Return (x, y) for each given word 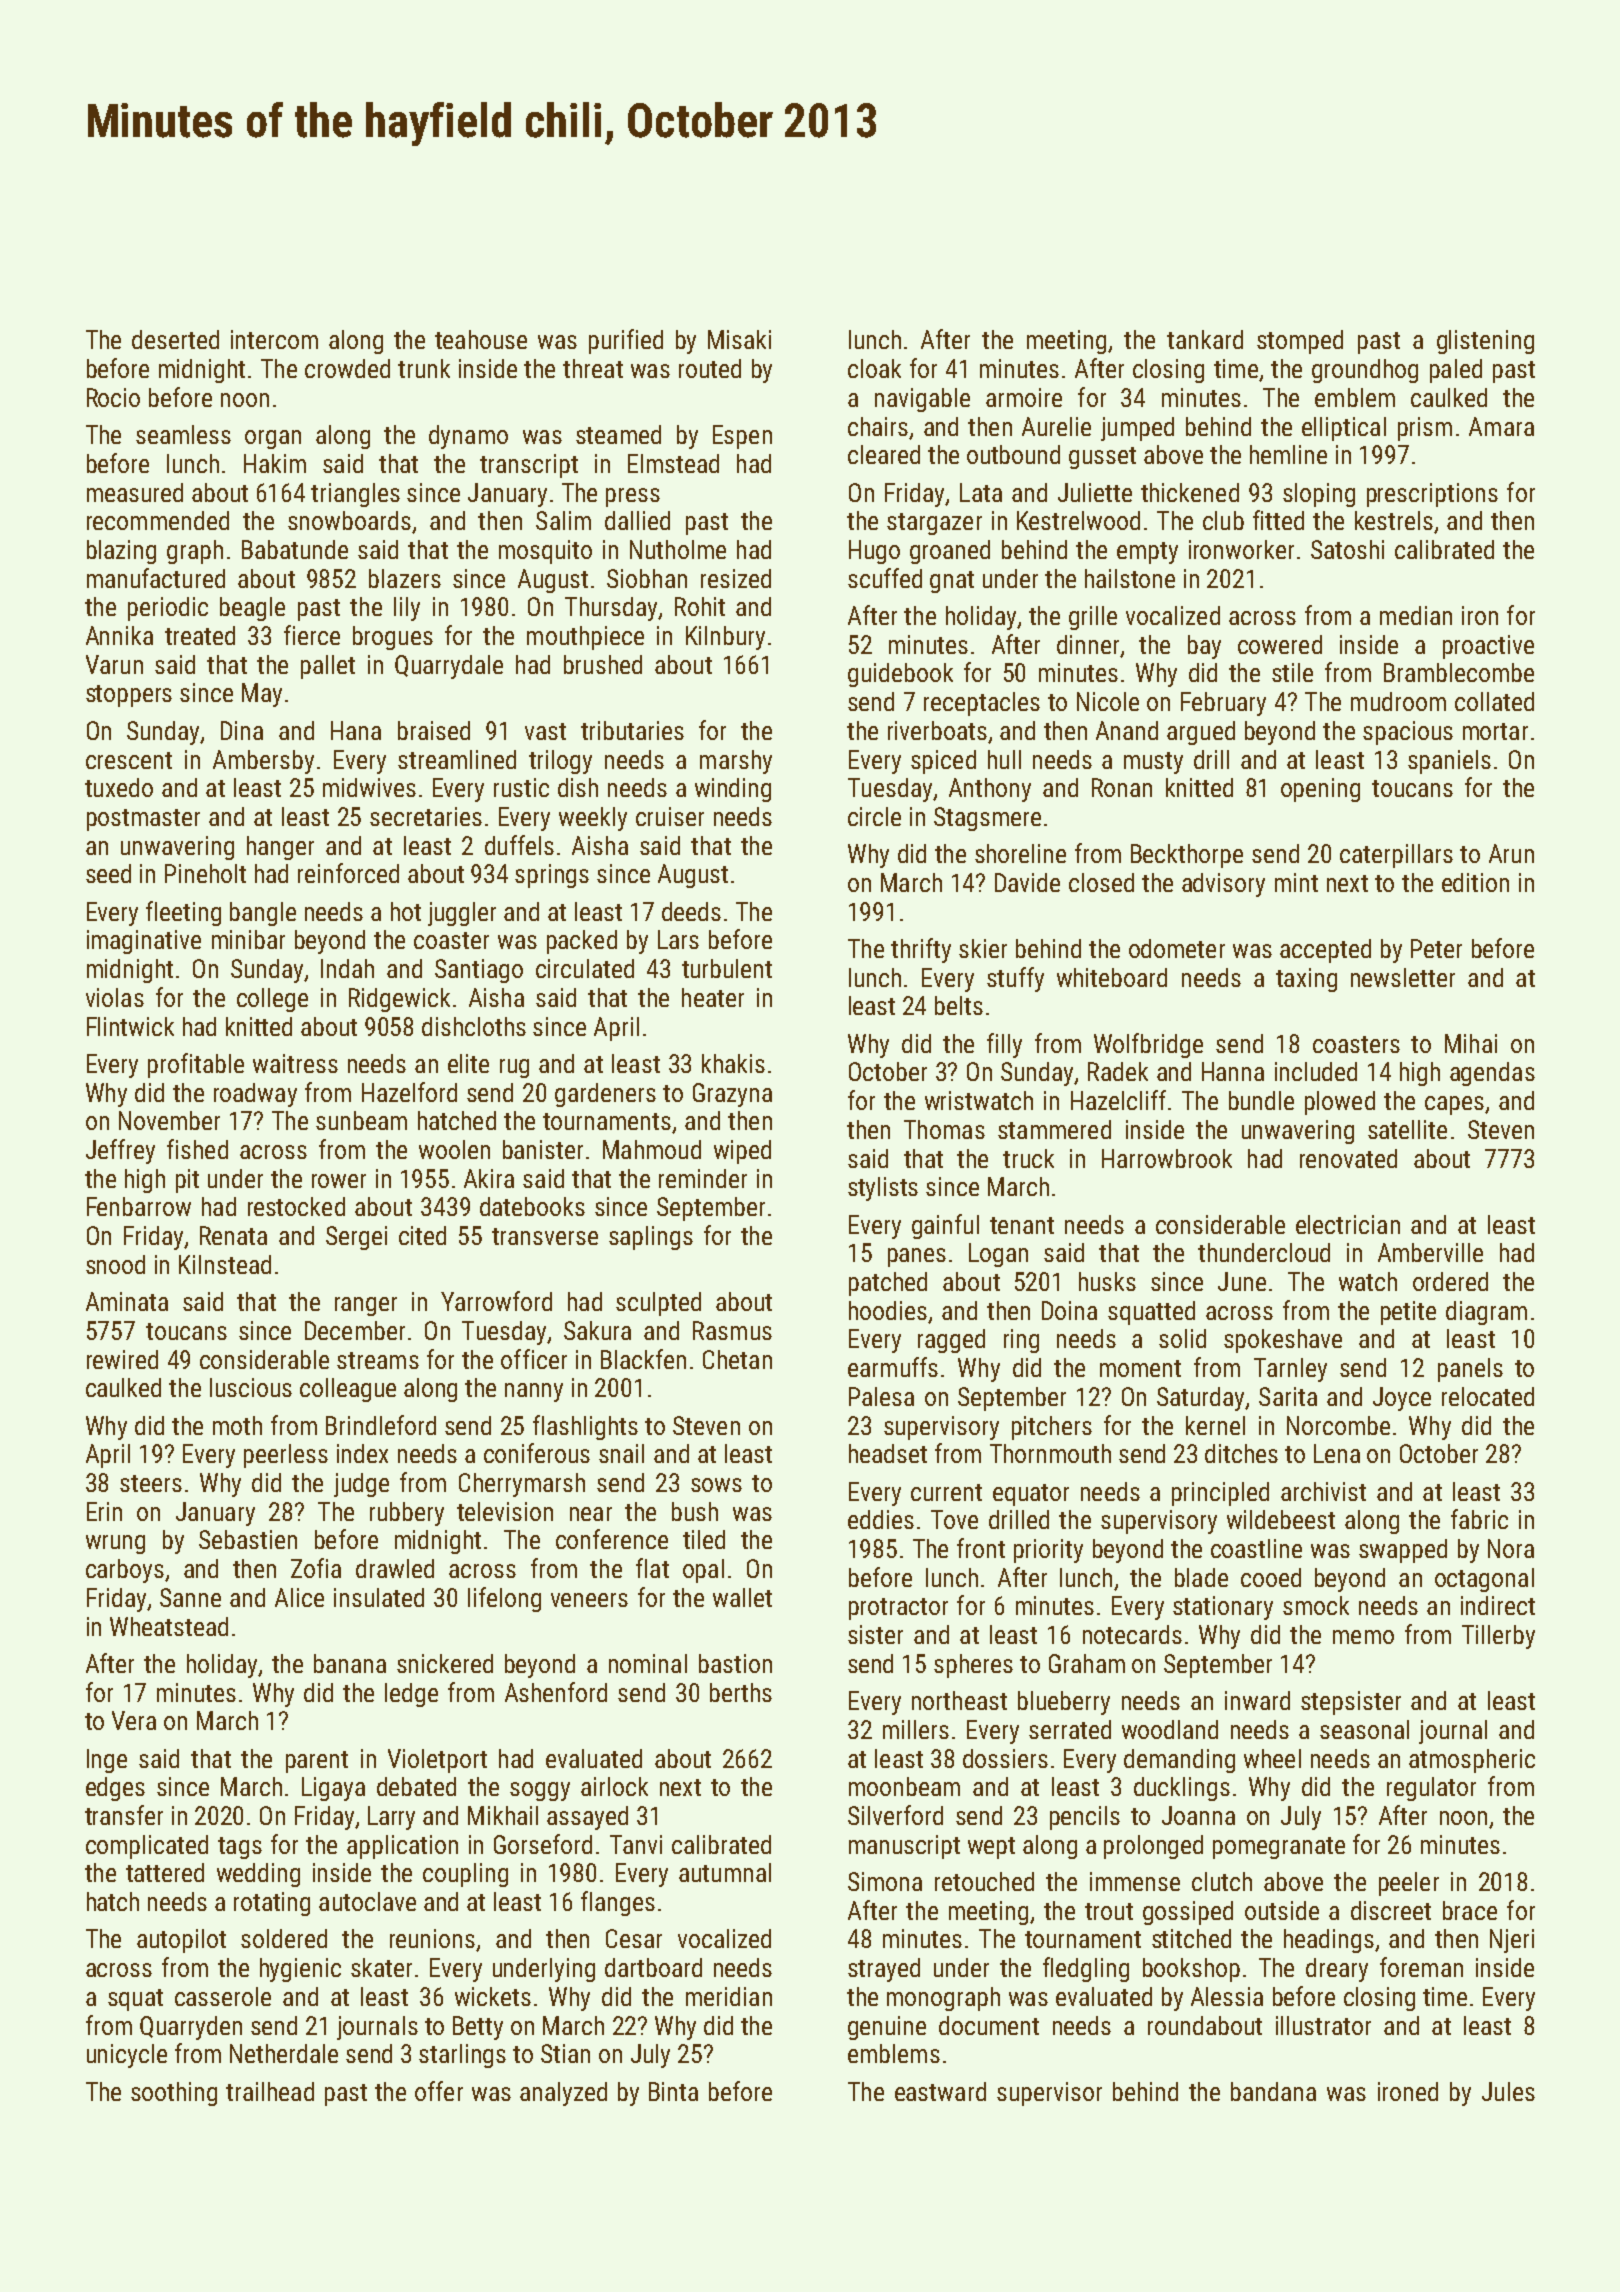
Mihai (1471, 1043)
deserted (175, 339)
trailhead (270, 2091)
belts (959, 1005)
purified (626, 341)
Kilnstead (225, 1264)
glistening (1485, 342)
